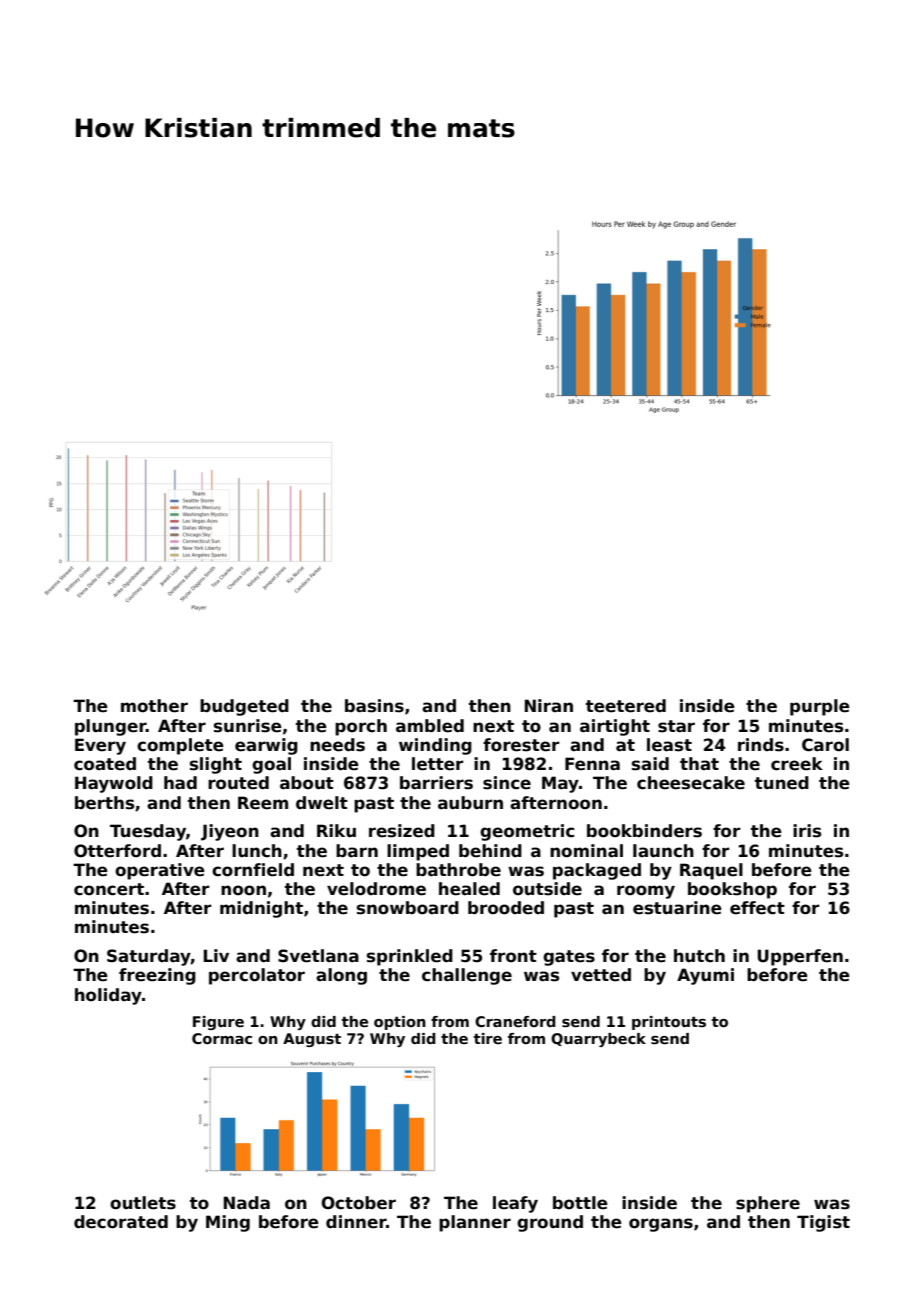 The image size is (924, 1308). I want to click on decorated, so click(121, 1222).
